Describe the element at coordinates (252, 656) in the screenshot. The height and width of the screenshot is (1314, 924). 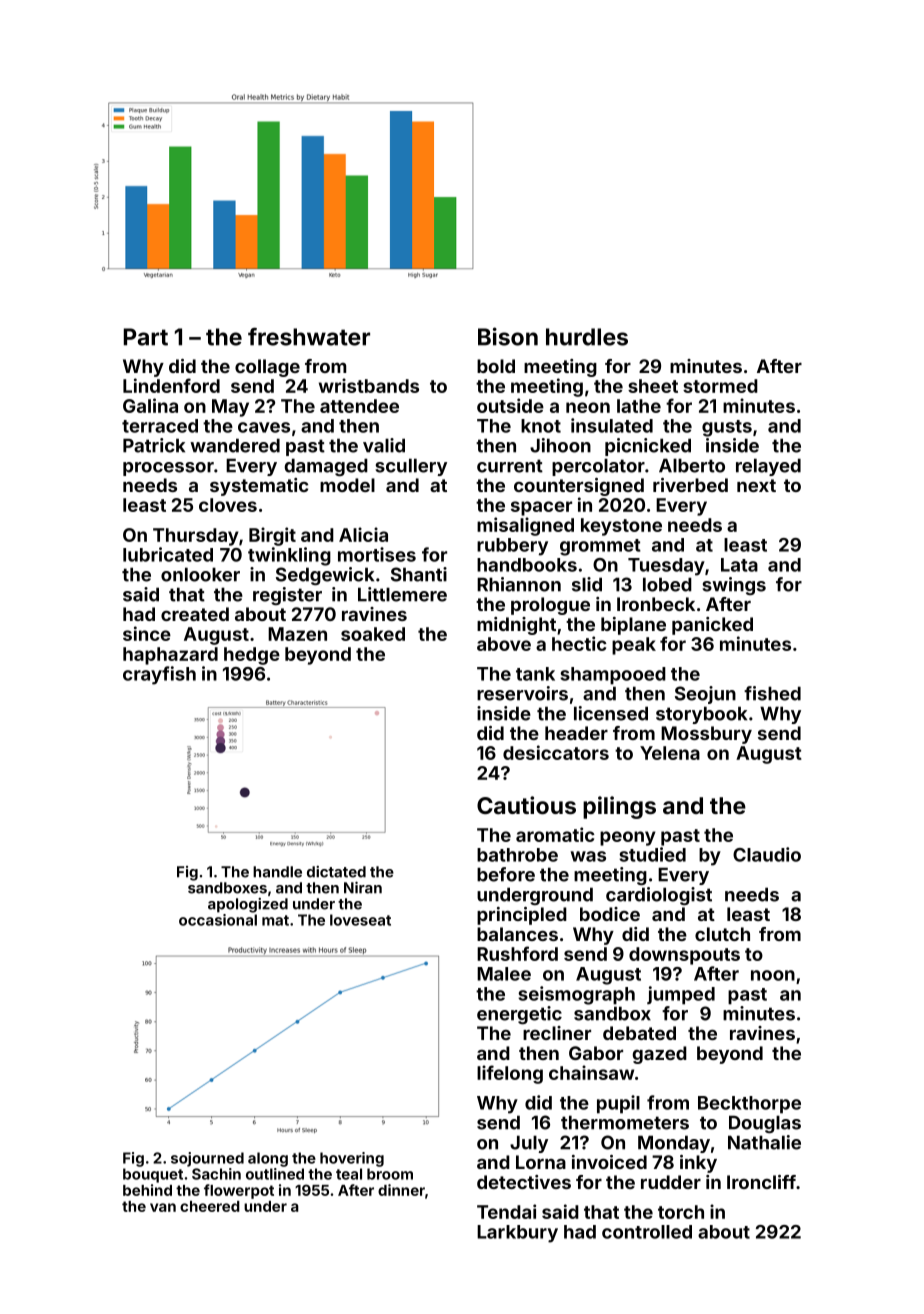
I see `hedge` at that location.
